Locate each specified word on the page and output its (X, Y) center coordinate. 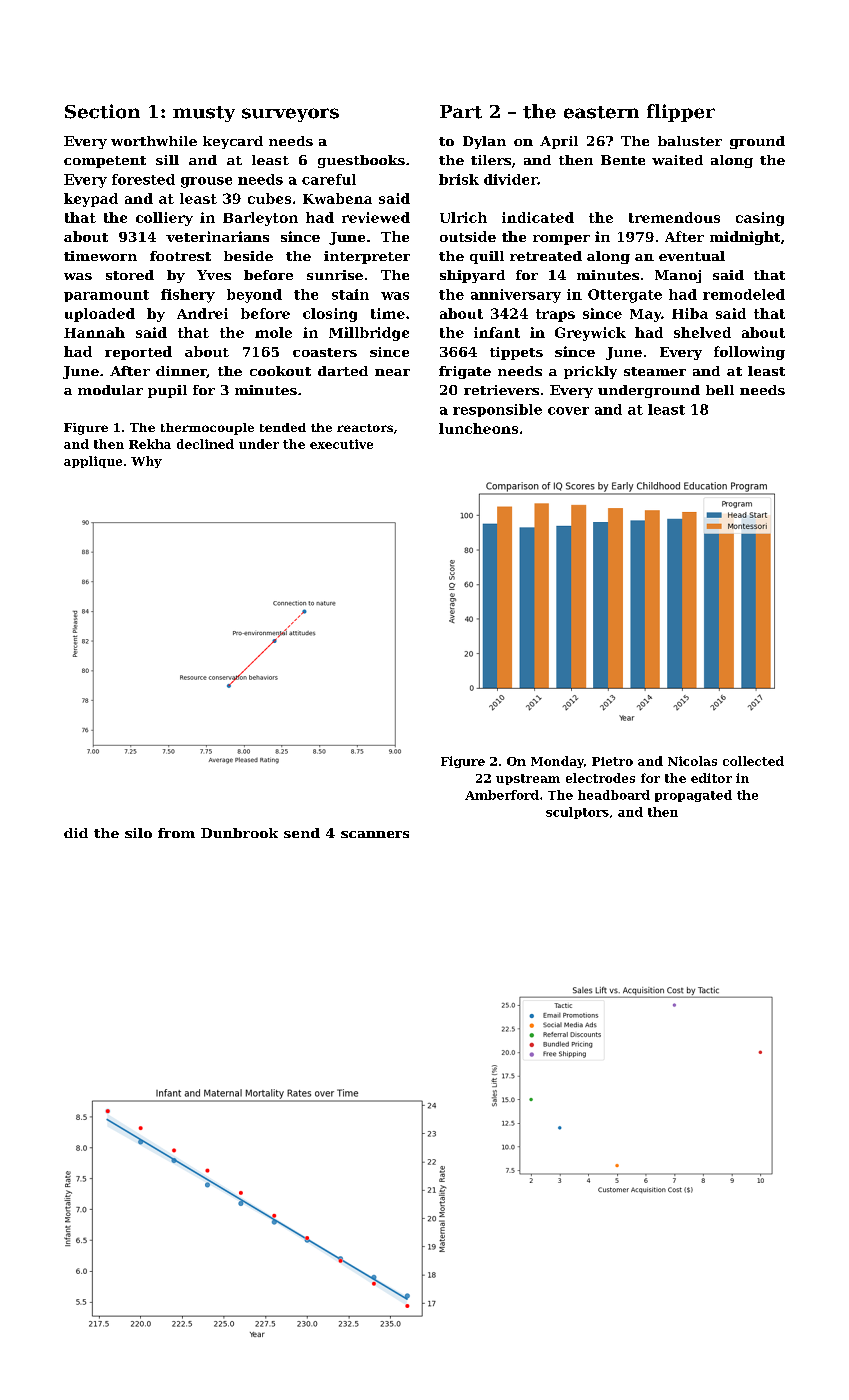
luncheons (478, 428)
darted (343, 371)
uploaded (100, 315)
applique (93, 462)
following (749, 353)
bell (720, 390)
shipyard (472, 276)
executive (341, 444)
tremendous (674, 217)
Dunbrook (239, 833)
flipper (681, 113)
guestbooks (361, 161)
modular (110, 390)
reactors (365, 428)
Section (102, 111)
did (76, 833)
